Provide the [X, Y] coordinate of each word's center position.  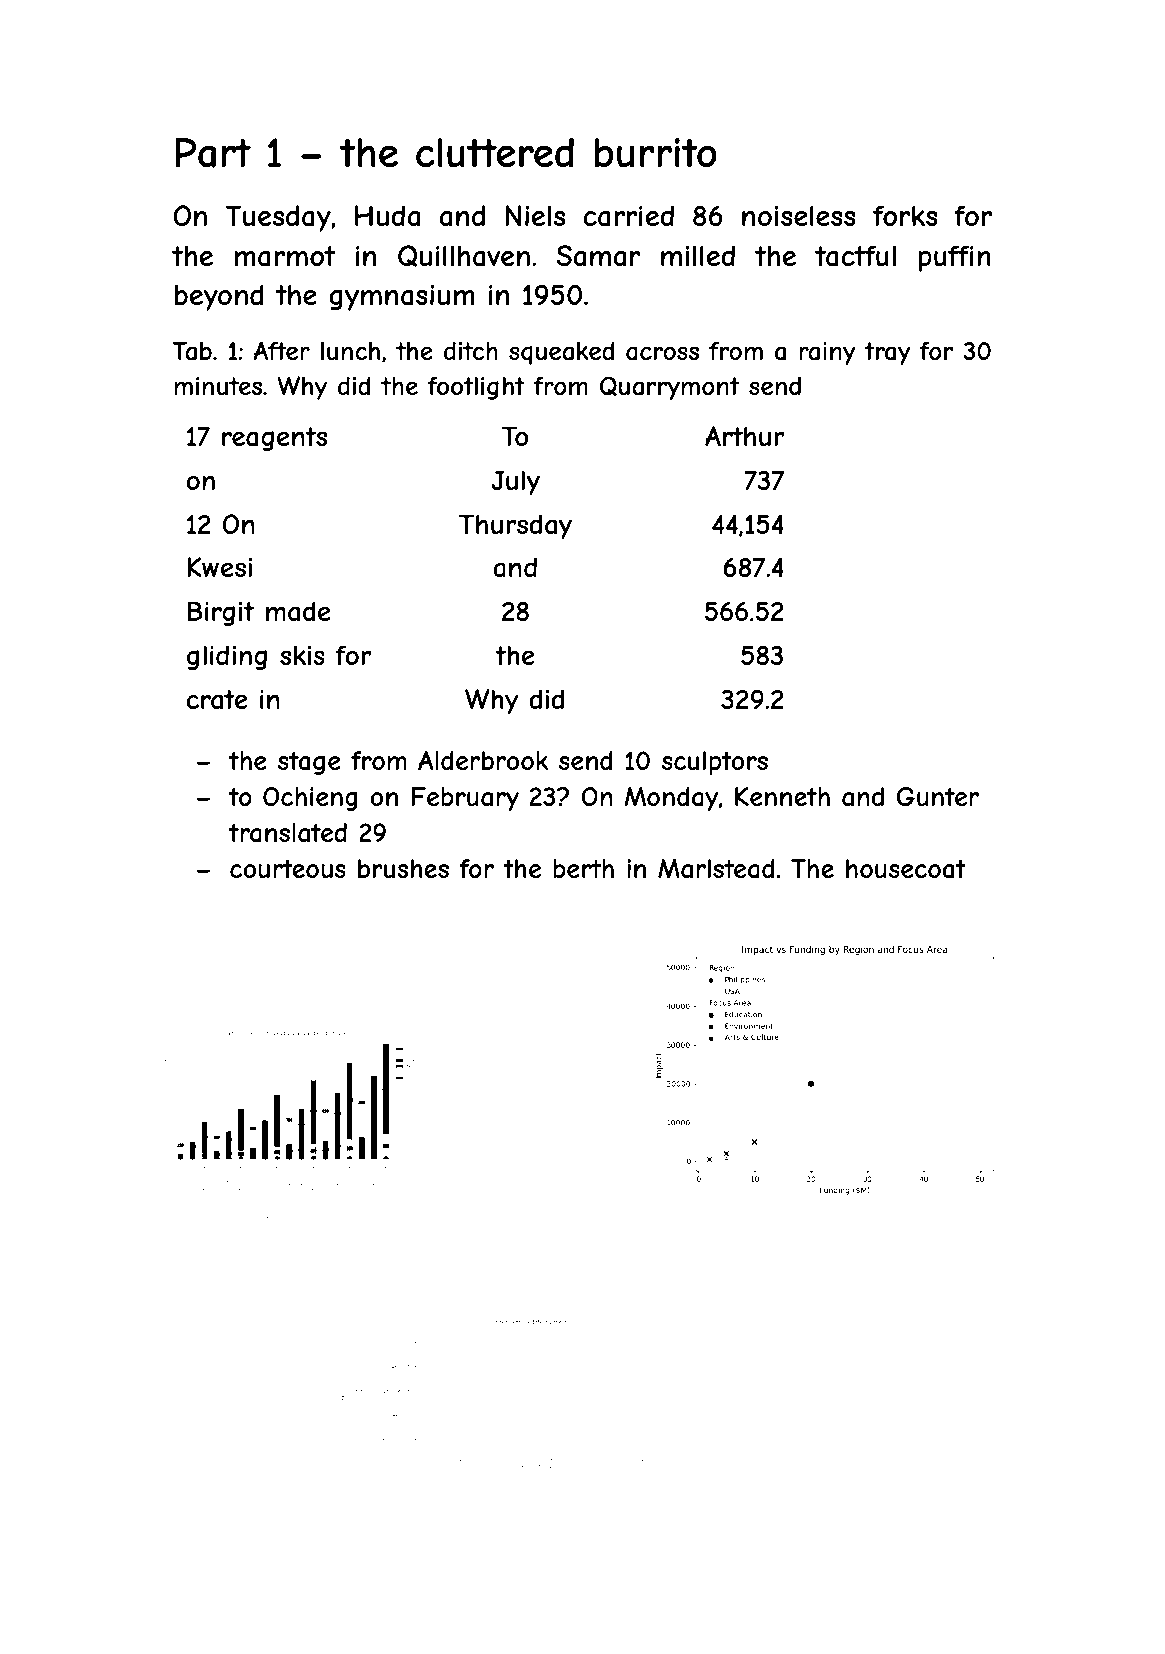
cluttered [495, 153]
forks [905, 215]
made [298, 611]
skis [302, 655]
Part [213, 152]
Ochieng [310, 799]
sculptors [715, 763]
